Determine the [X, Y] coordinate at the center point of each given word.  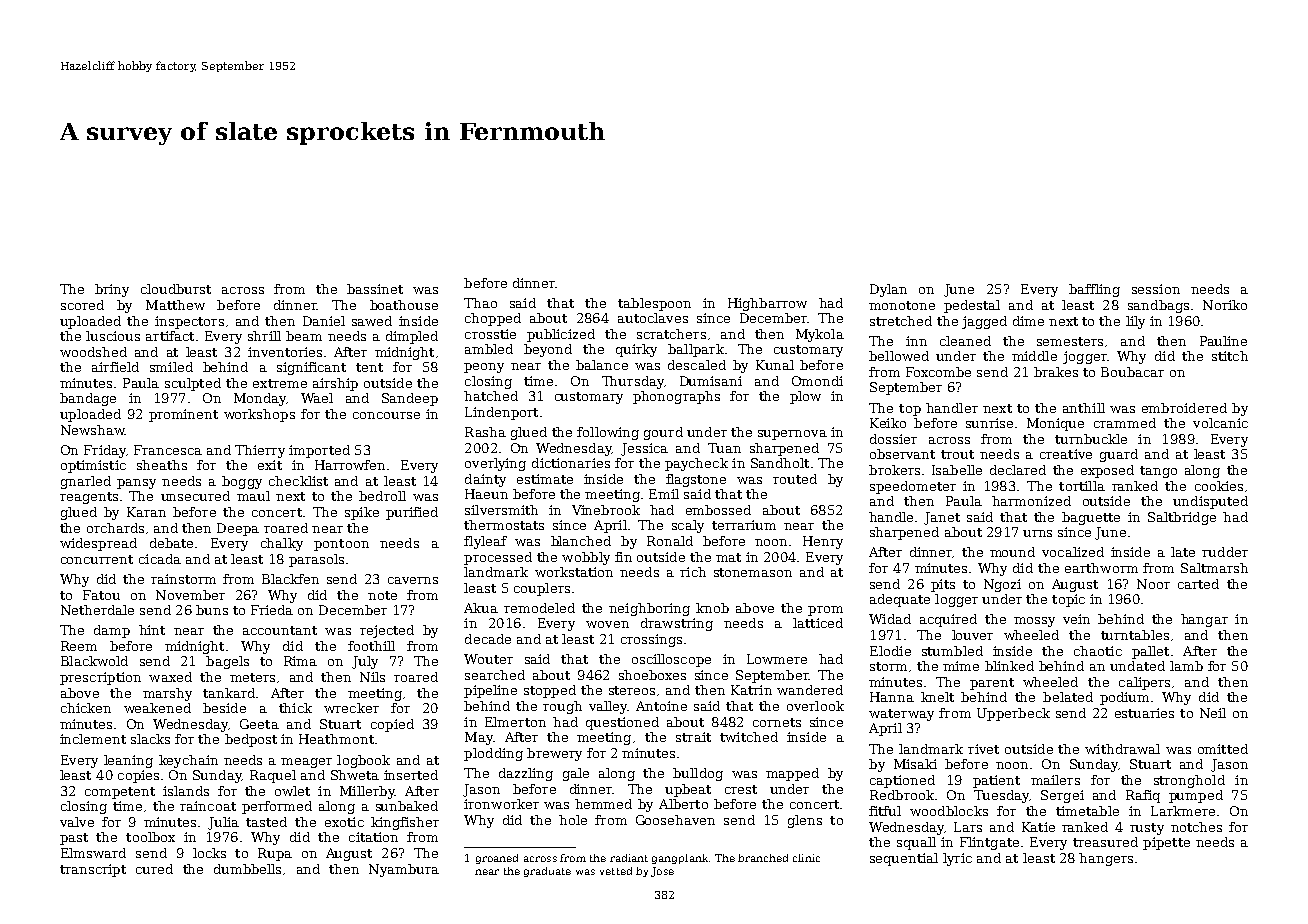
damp [112, 631]
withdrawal [1122, 749]
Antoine [661, 706]
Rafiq [1143, 796]
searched [495, 675]
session [1156, 289]
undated [1137, 666]
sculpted [193, 384]
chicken [86, 708]
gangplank [680, 859]
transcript [93, 870]
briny [112, 290]
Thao [480, 303]
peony [484, 368]
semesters [1070, 341]
